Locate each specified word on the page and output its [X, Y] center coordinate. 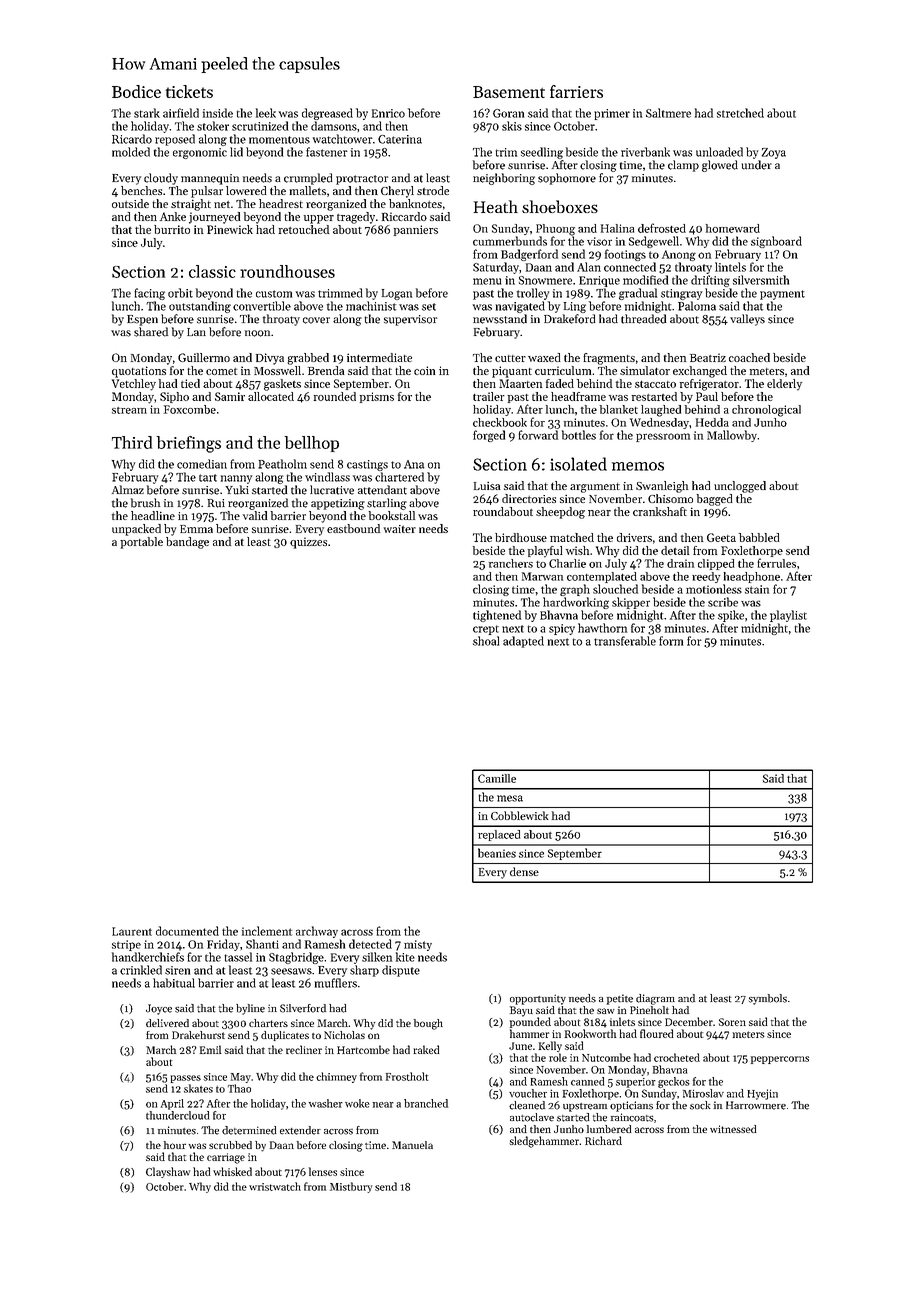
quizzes [308, 543]
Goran [508, 113]
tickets [189, 91]
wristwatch [275, 1186]
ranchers [511, 563]
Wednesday [659, 423]
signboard [776, 242]
